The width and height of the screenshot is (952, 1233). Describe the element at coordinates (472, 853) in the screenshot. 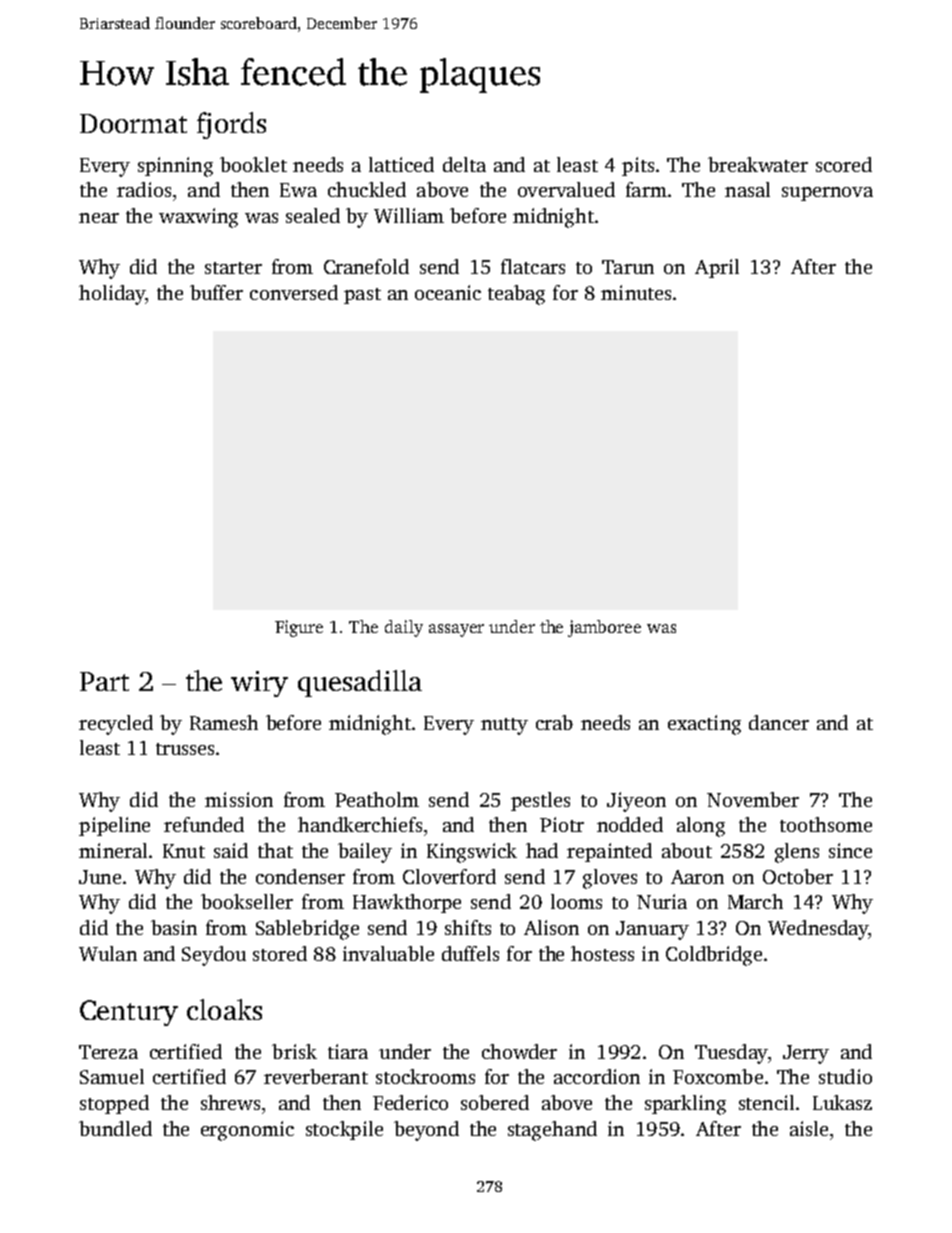

I see `Kingswick` at that location.
